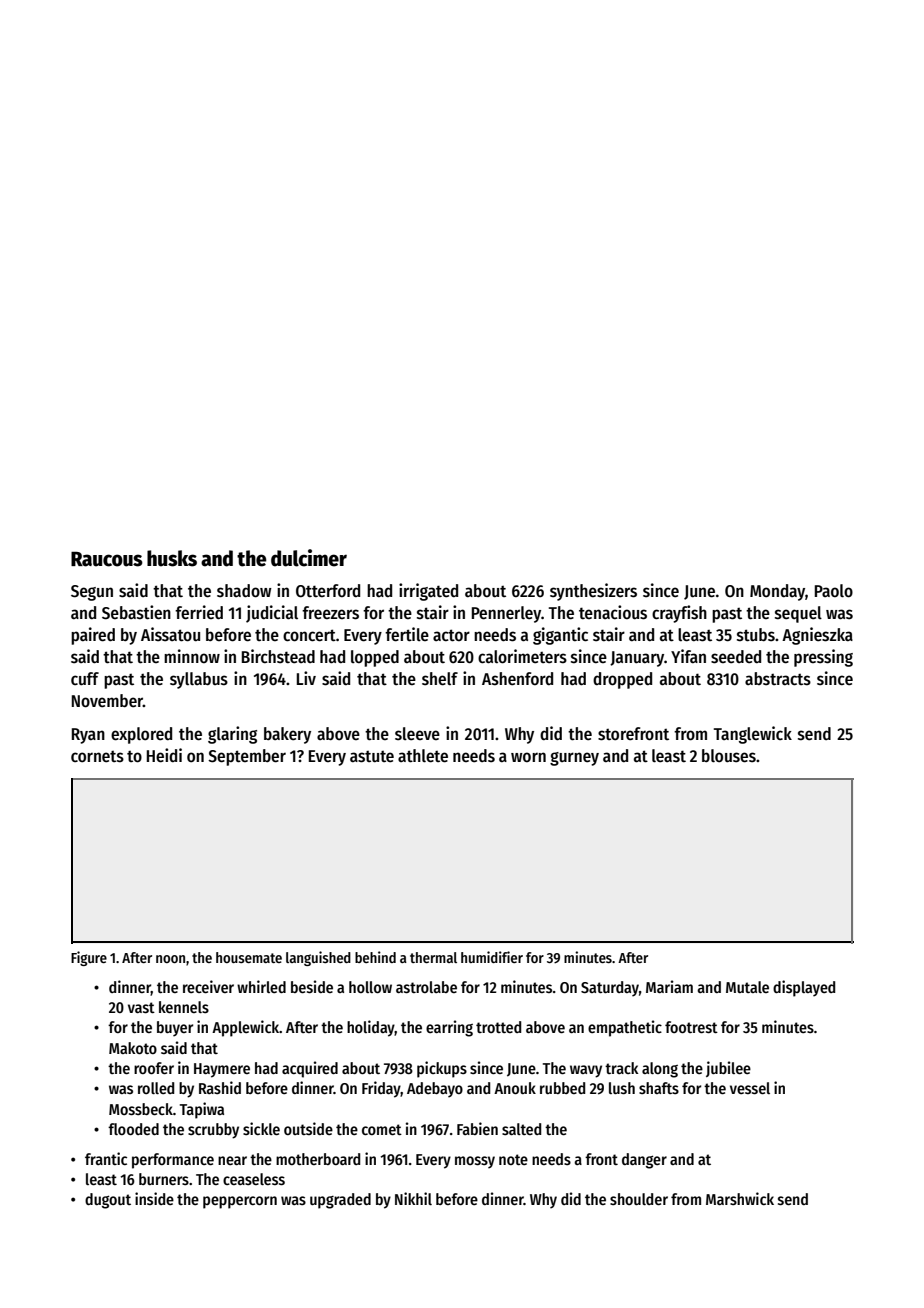  What do you see at coordinates (729, 756) in the screenshot?
I see `blouses` at bounding box center [729, 756].
